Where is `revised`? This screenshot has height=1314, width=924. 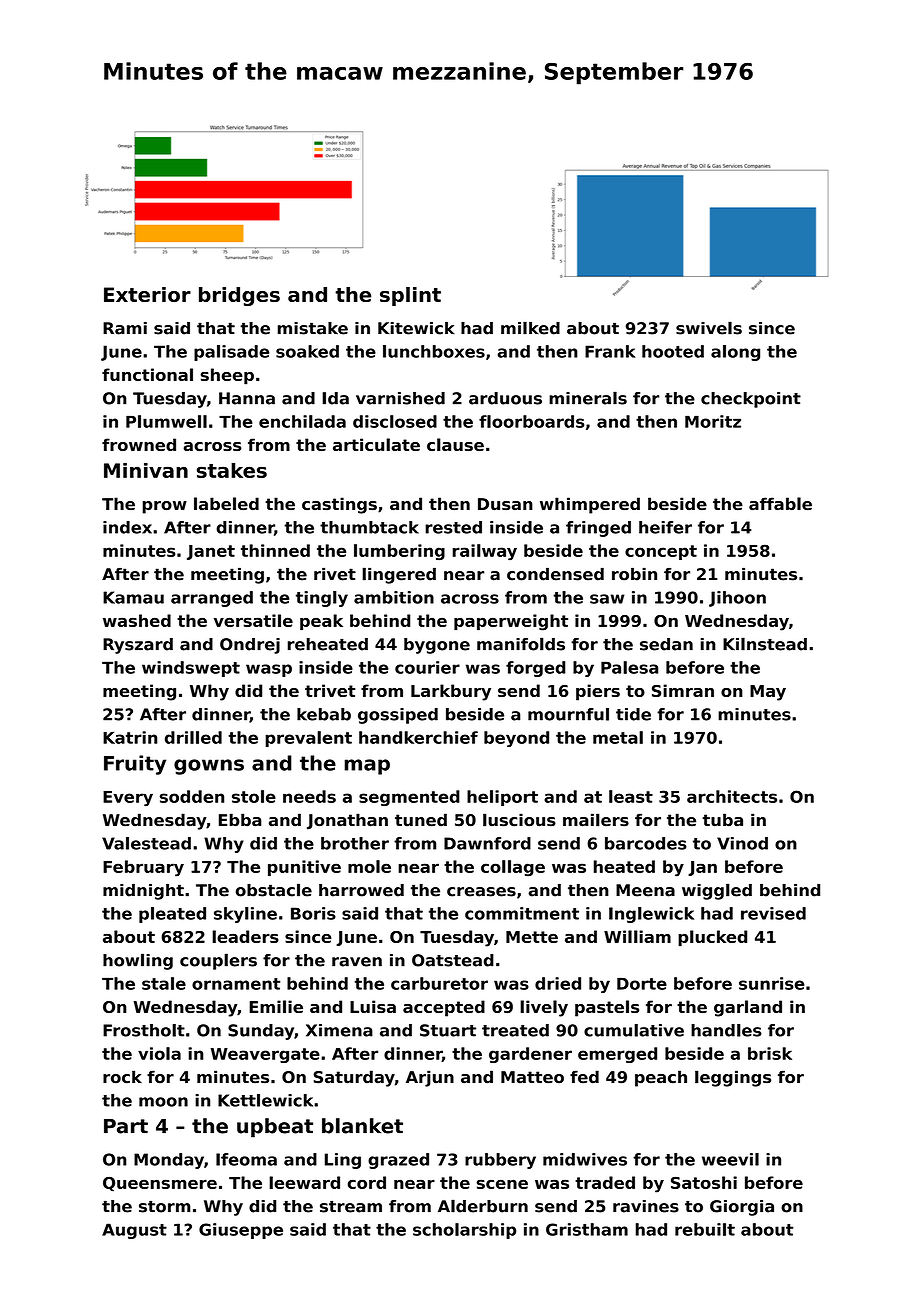 revised is located at coordinates (773, 913).
